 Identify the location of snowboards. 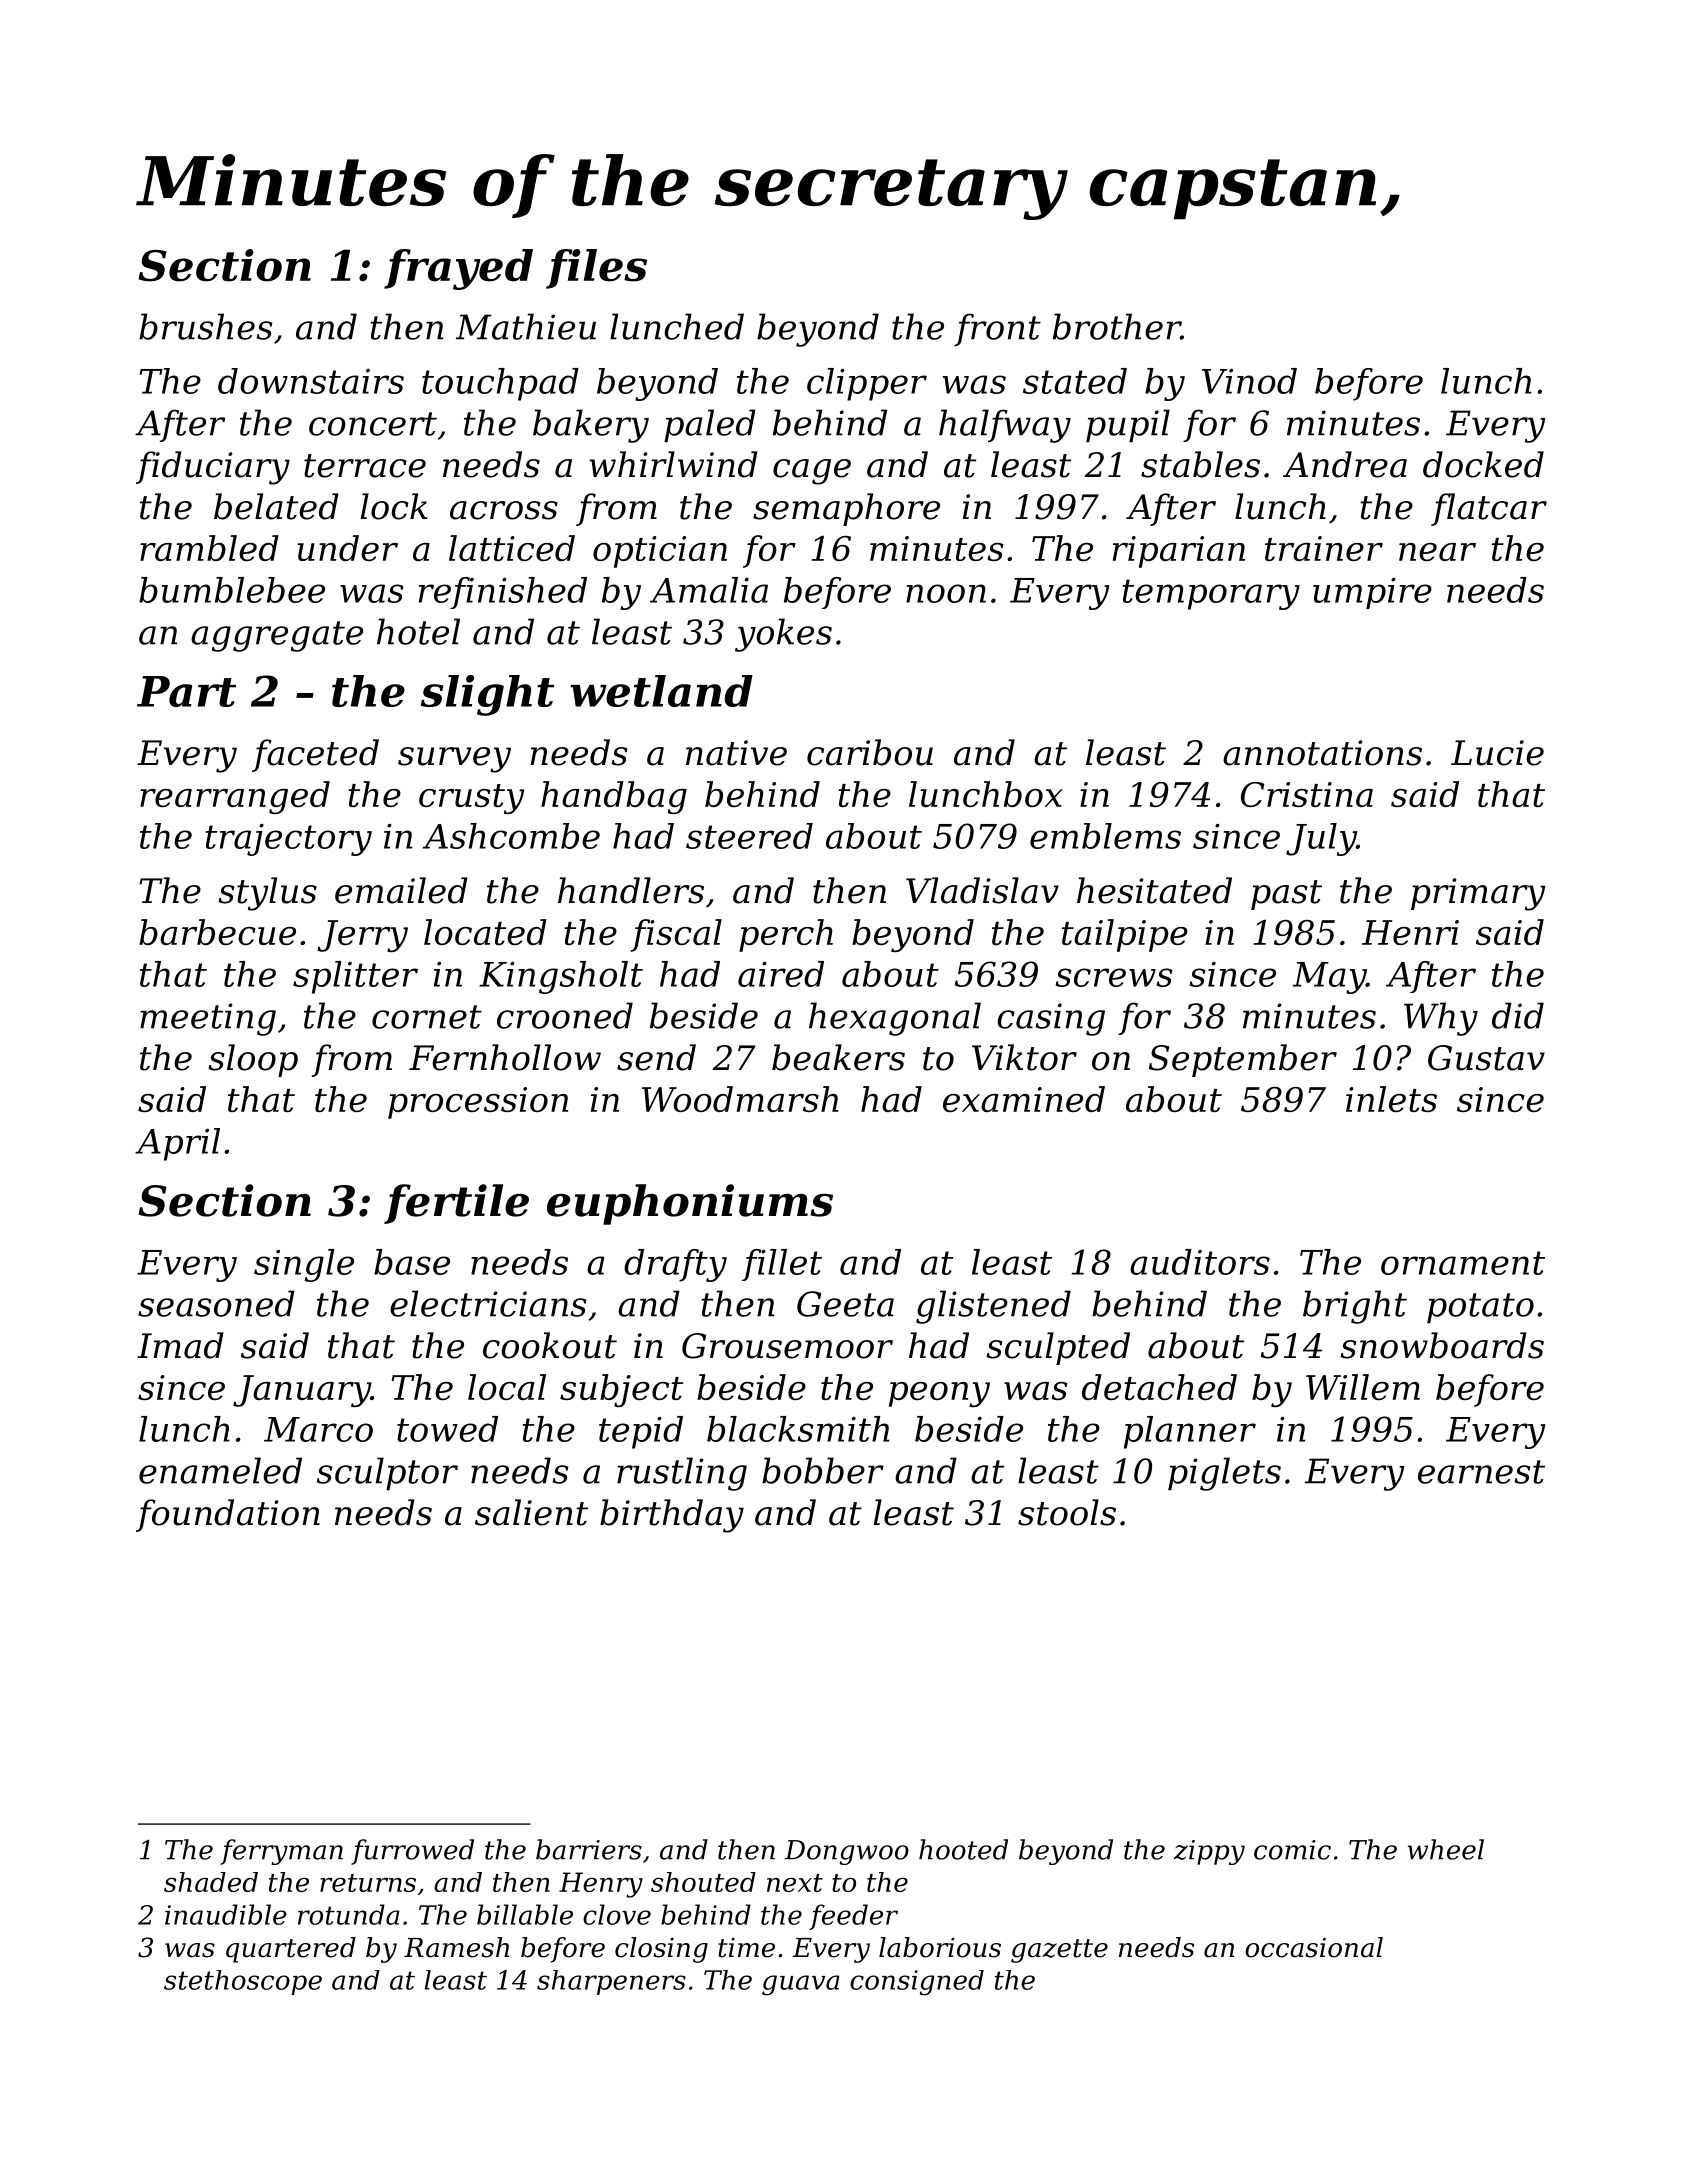
(1442, 1345).
